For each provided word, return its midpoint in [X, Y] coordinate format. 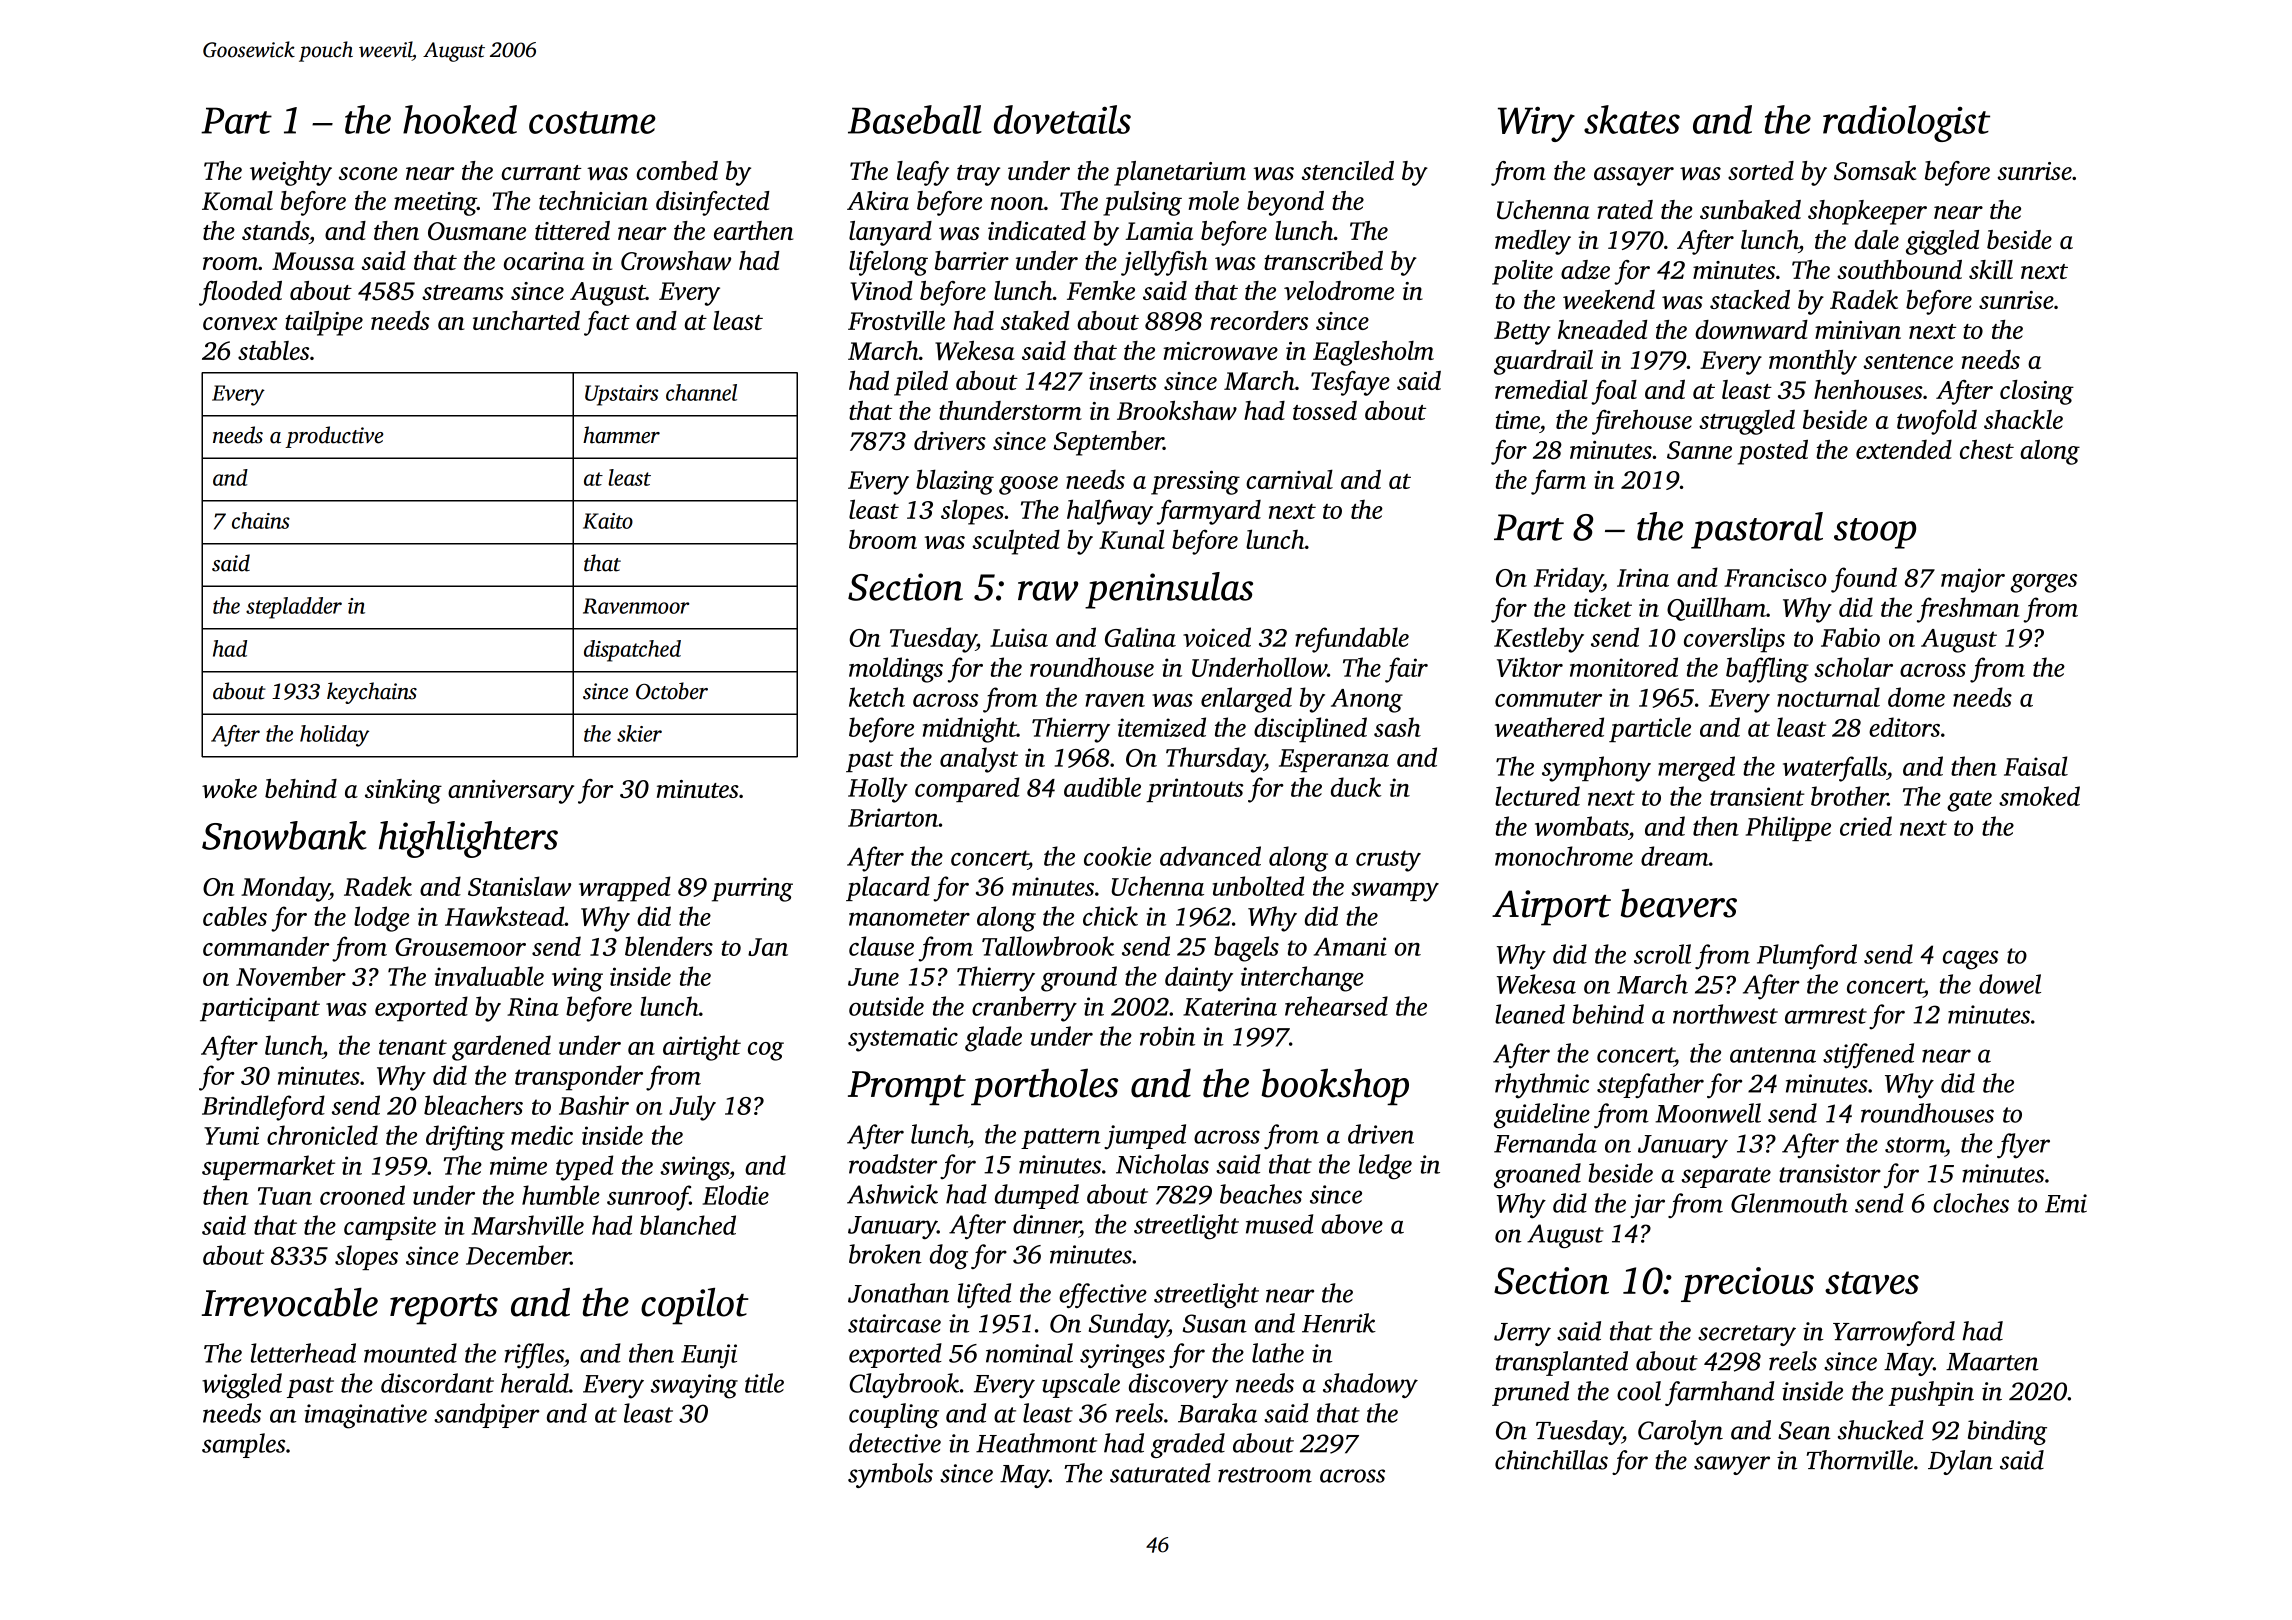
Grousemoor [460, 947]
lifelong [888, 263]
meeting [435, 204]
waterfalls [1834, 769]
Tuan [285, 1196]
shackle [2023, 419]
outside [886, 1006]
